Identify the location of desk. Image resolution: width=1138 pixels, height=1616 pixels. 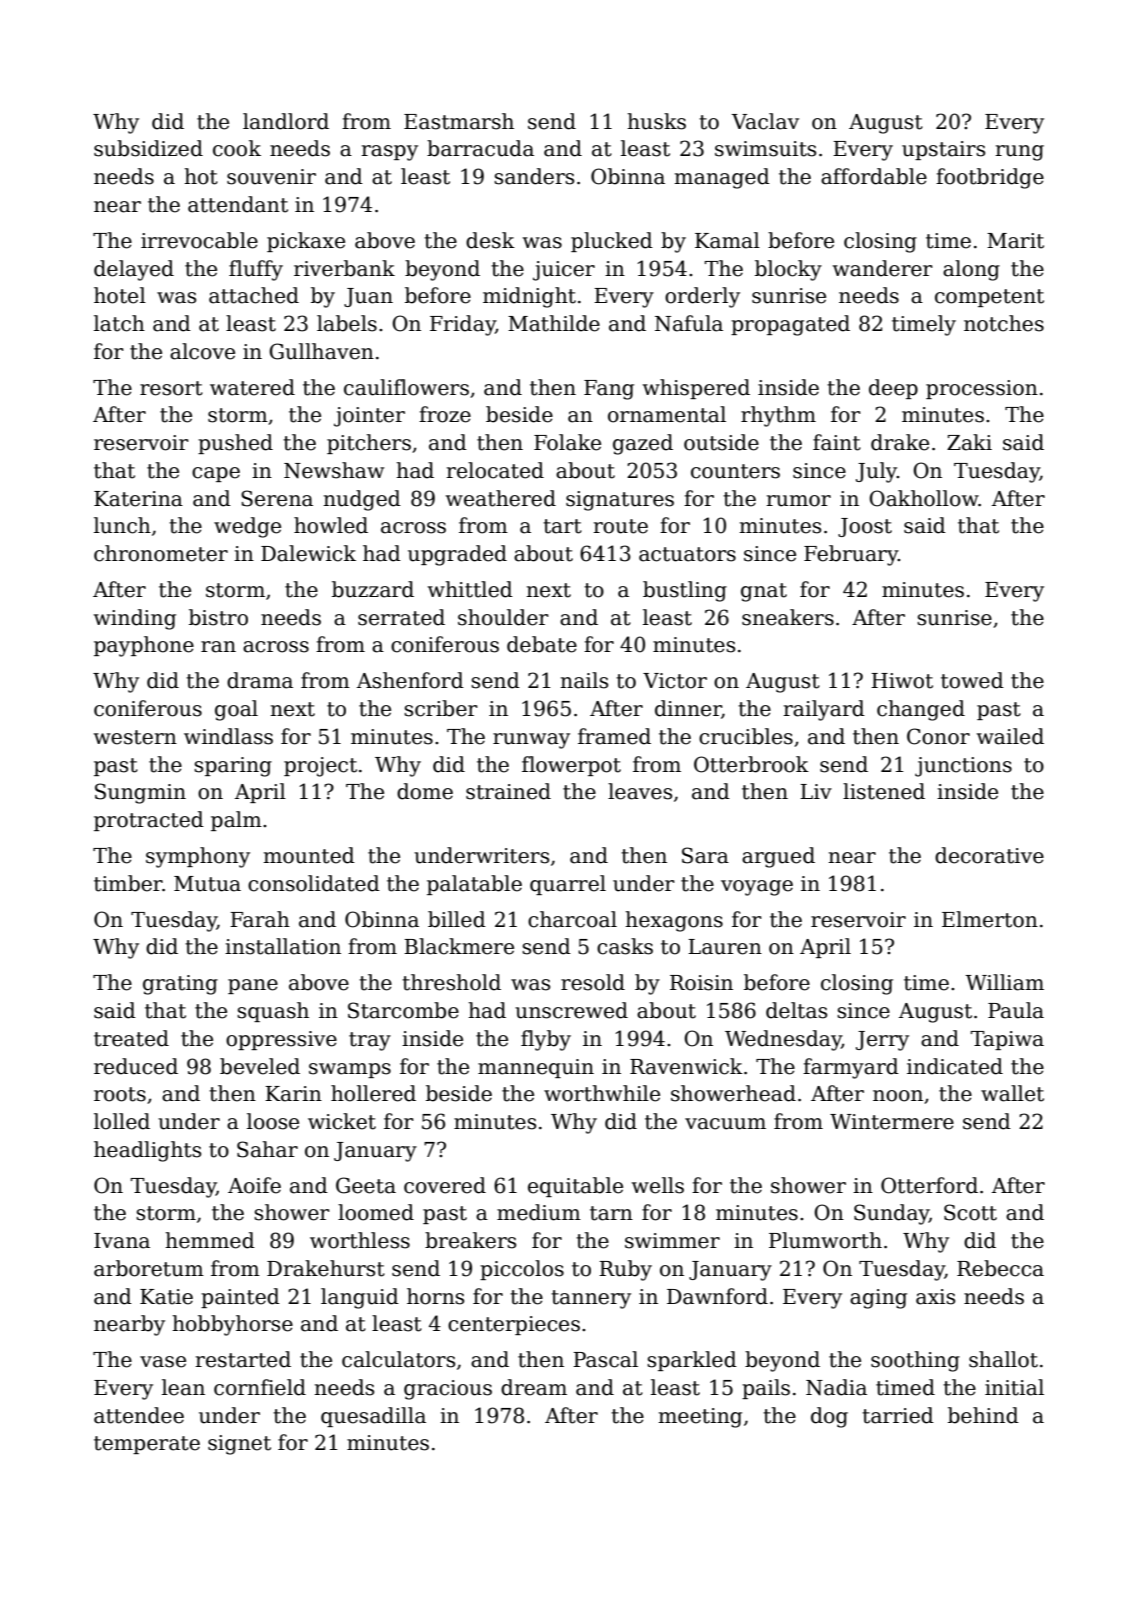
(490, 240).
